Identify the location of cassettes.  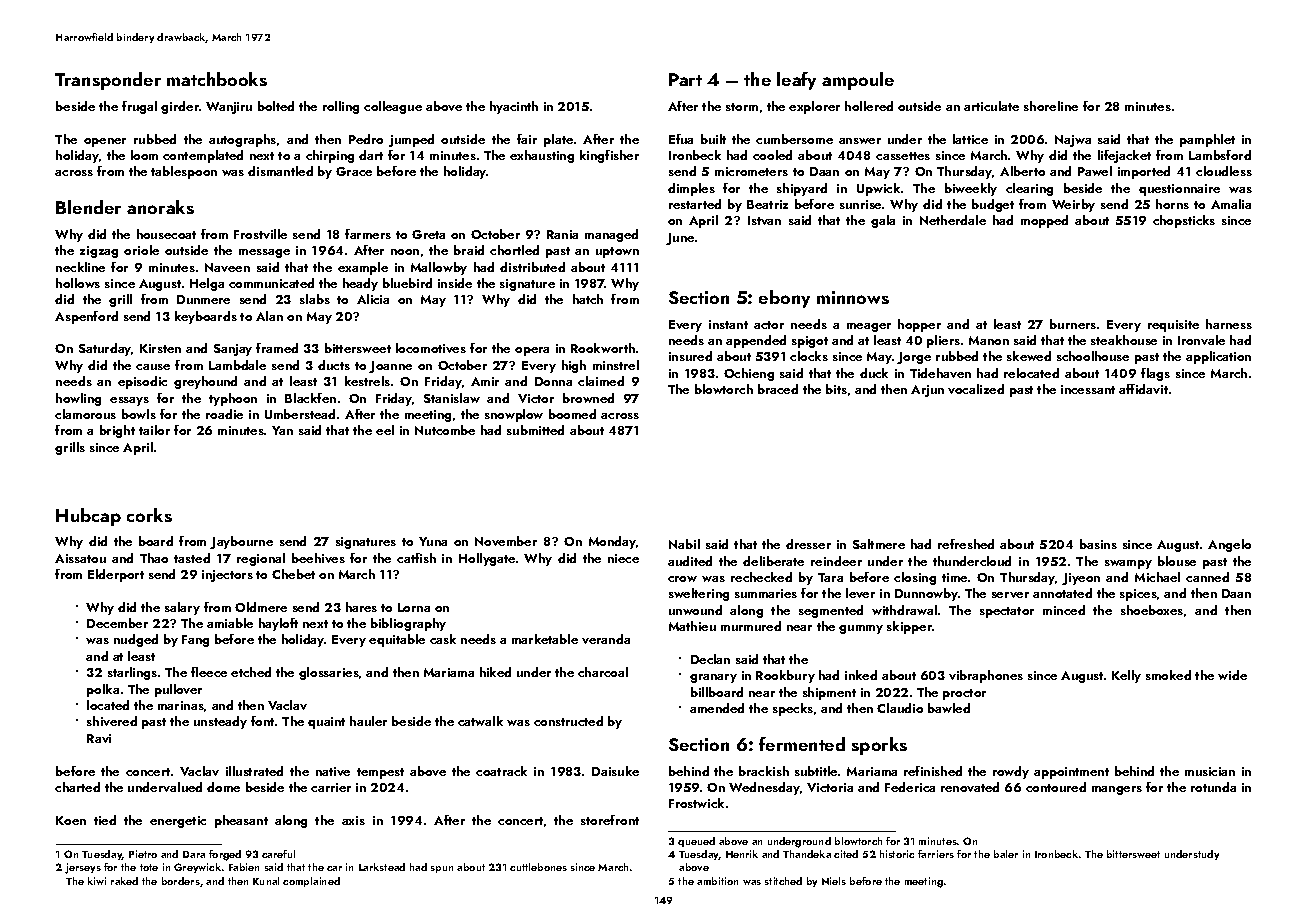
(903, 156).
